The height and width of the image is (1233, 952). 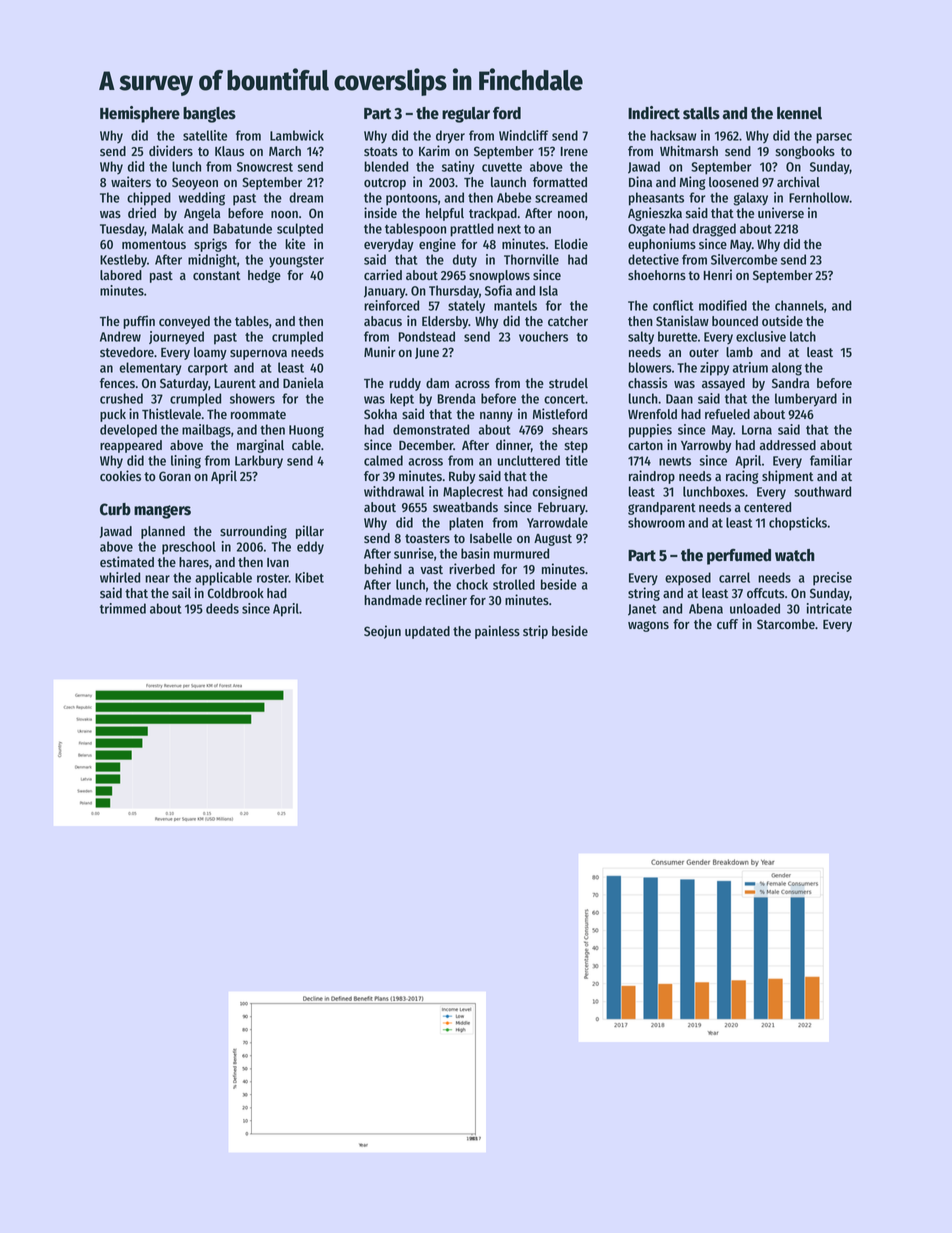 What do you see at coordinates (380, 151) in the image?
I see `stoats` at bounding box center [380, 151].
